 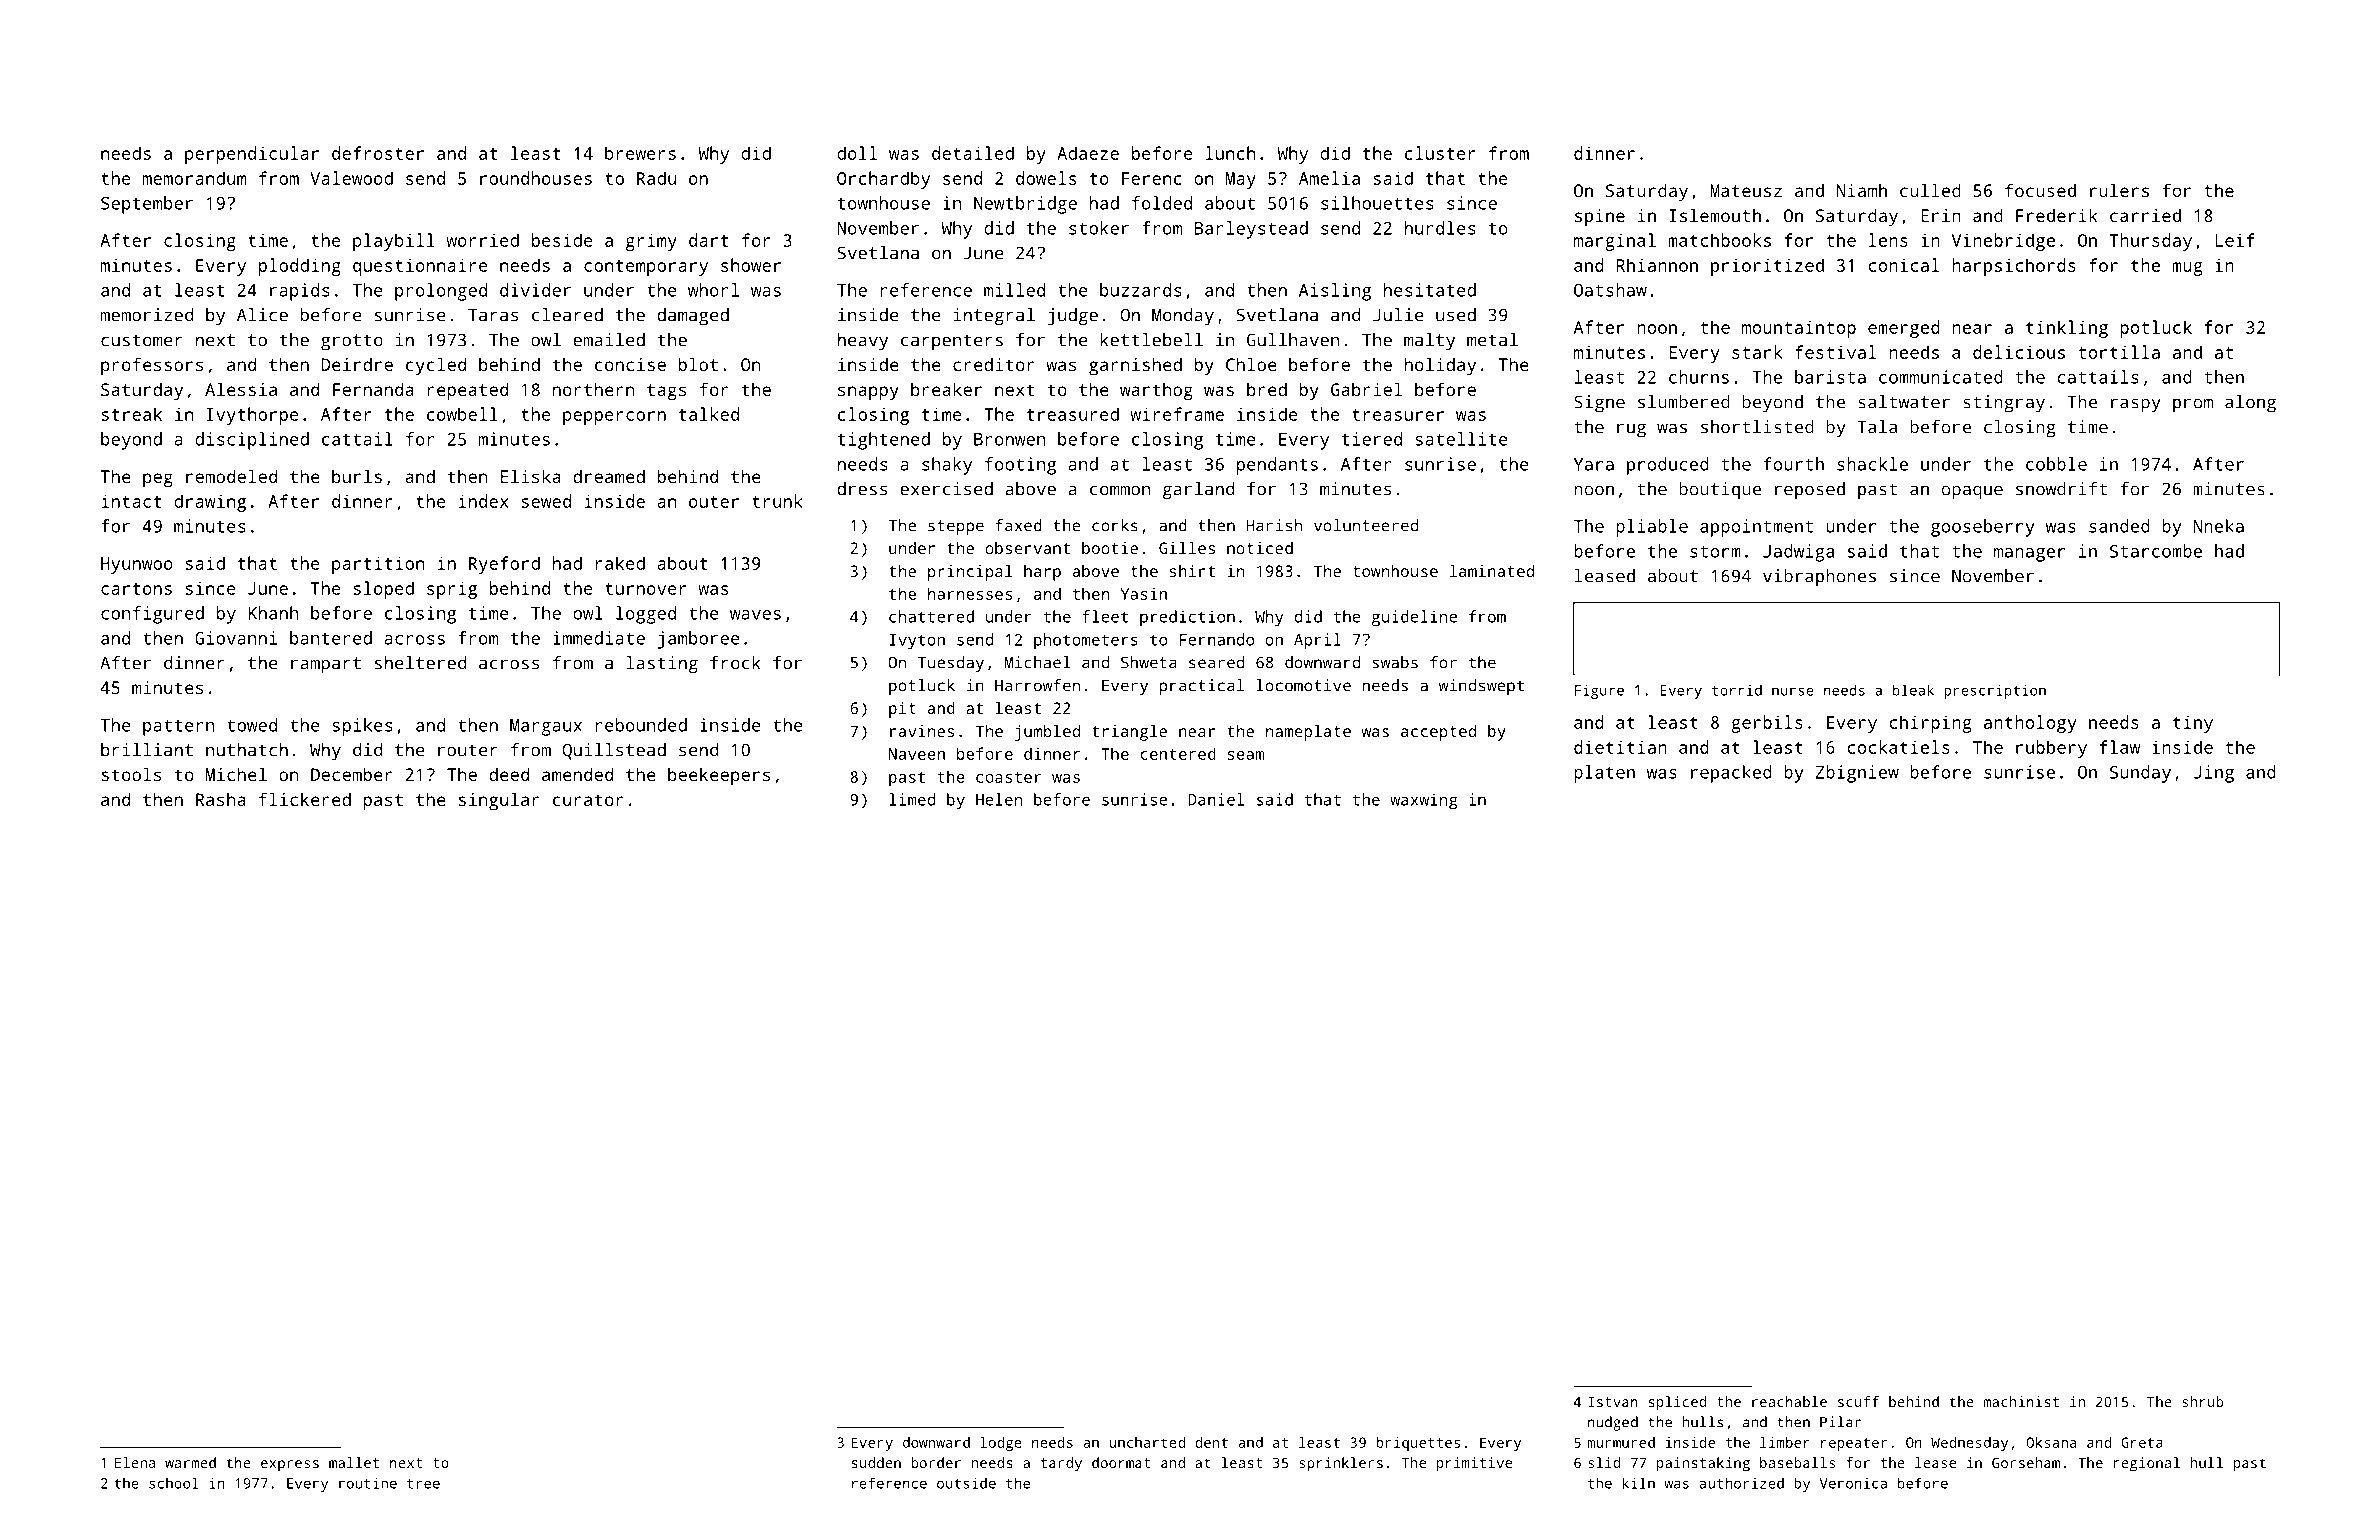 What do you see at coordinates (1216, 799) in the page?
I see `Daniel` at bounding box center [1216, 799].
